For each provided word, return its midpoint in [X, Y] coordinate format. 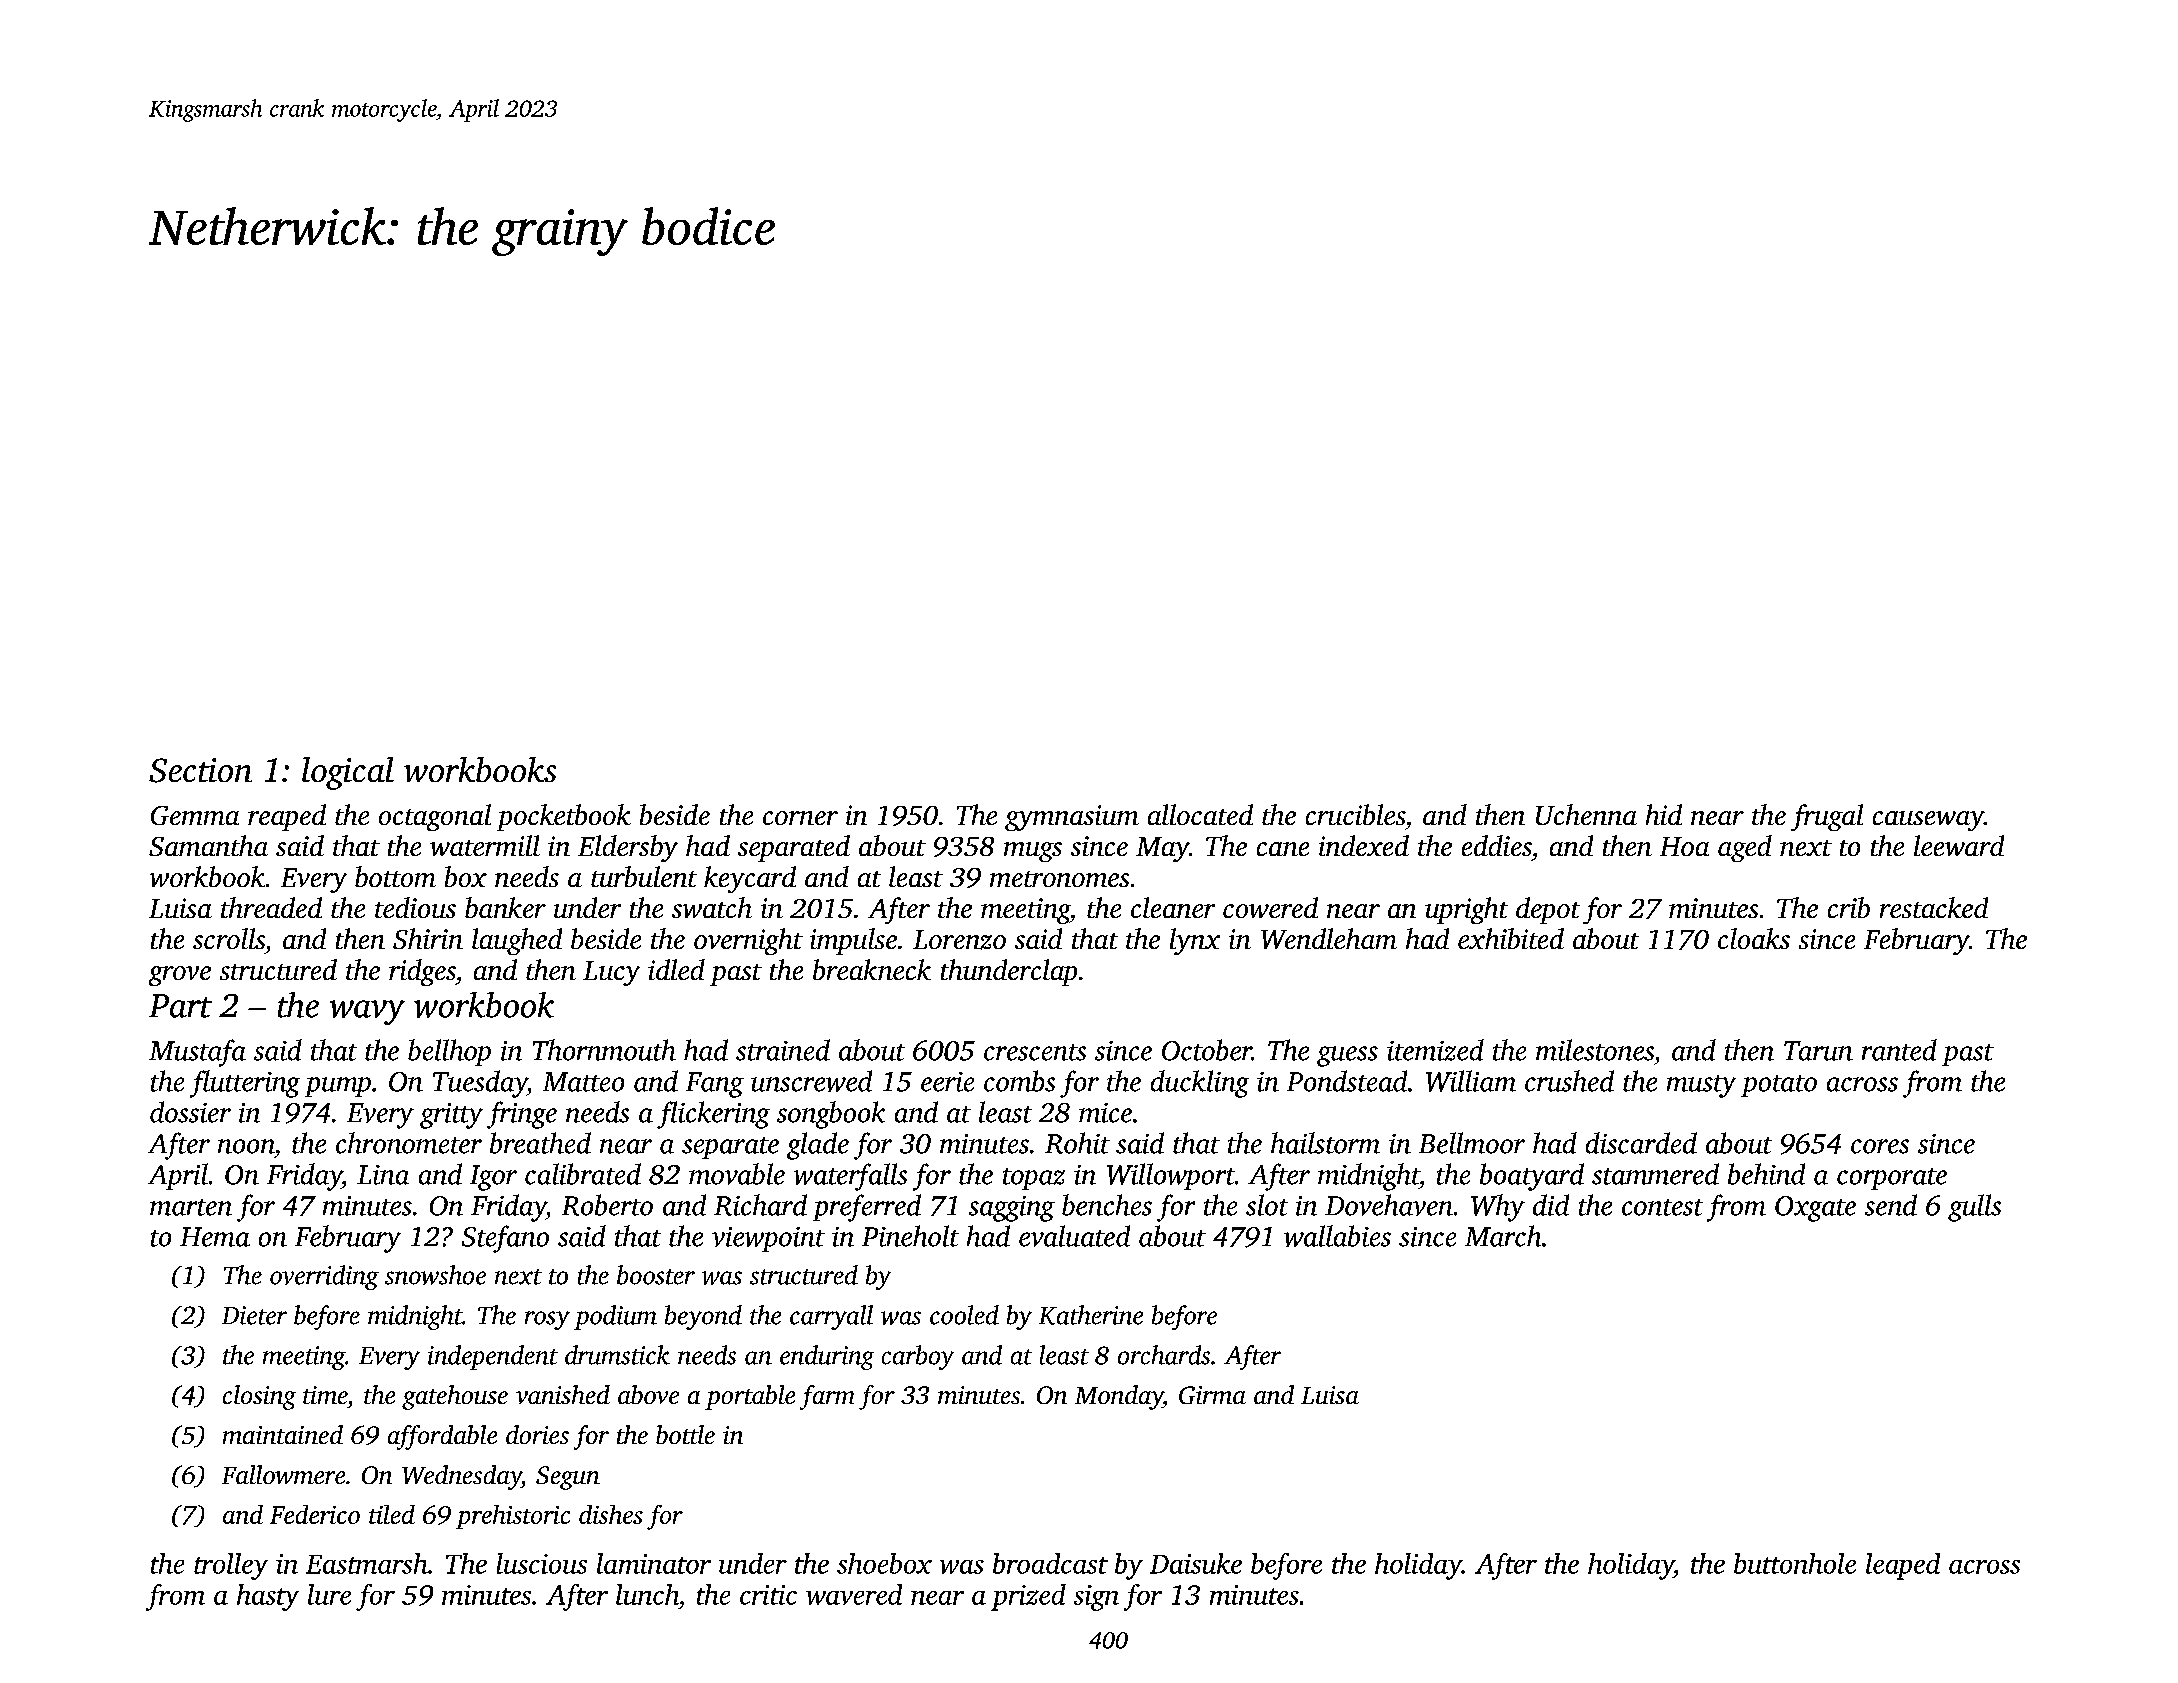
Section [200, 770]
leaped [1903, 1566]
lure [329, 1594]
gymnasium [1072, 818]
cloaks [1754, 938]
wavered [854, 1594]
